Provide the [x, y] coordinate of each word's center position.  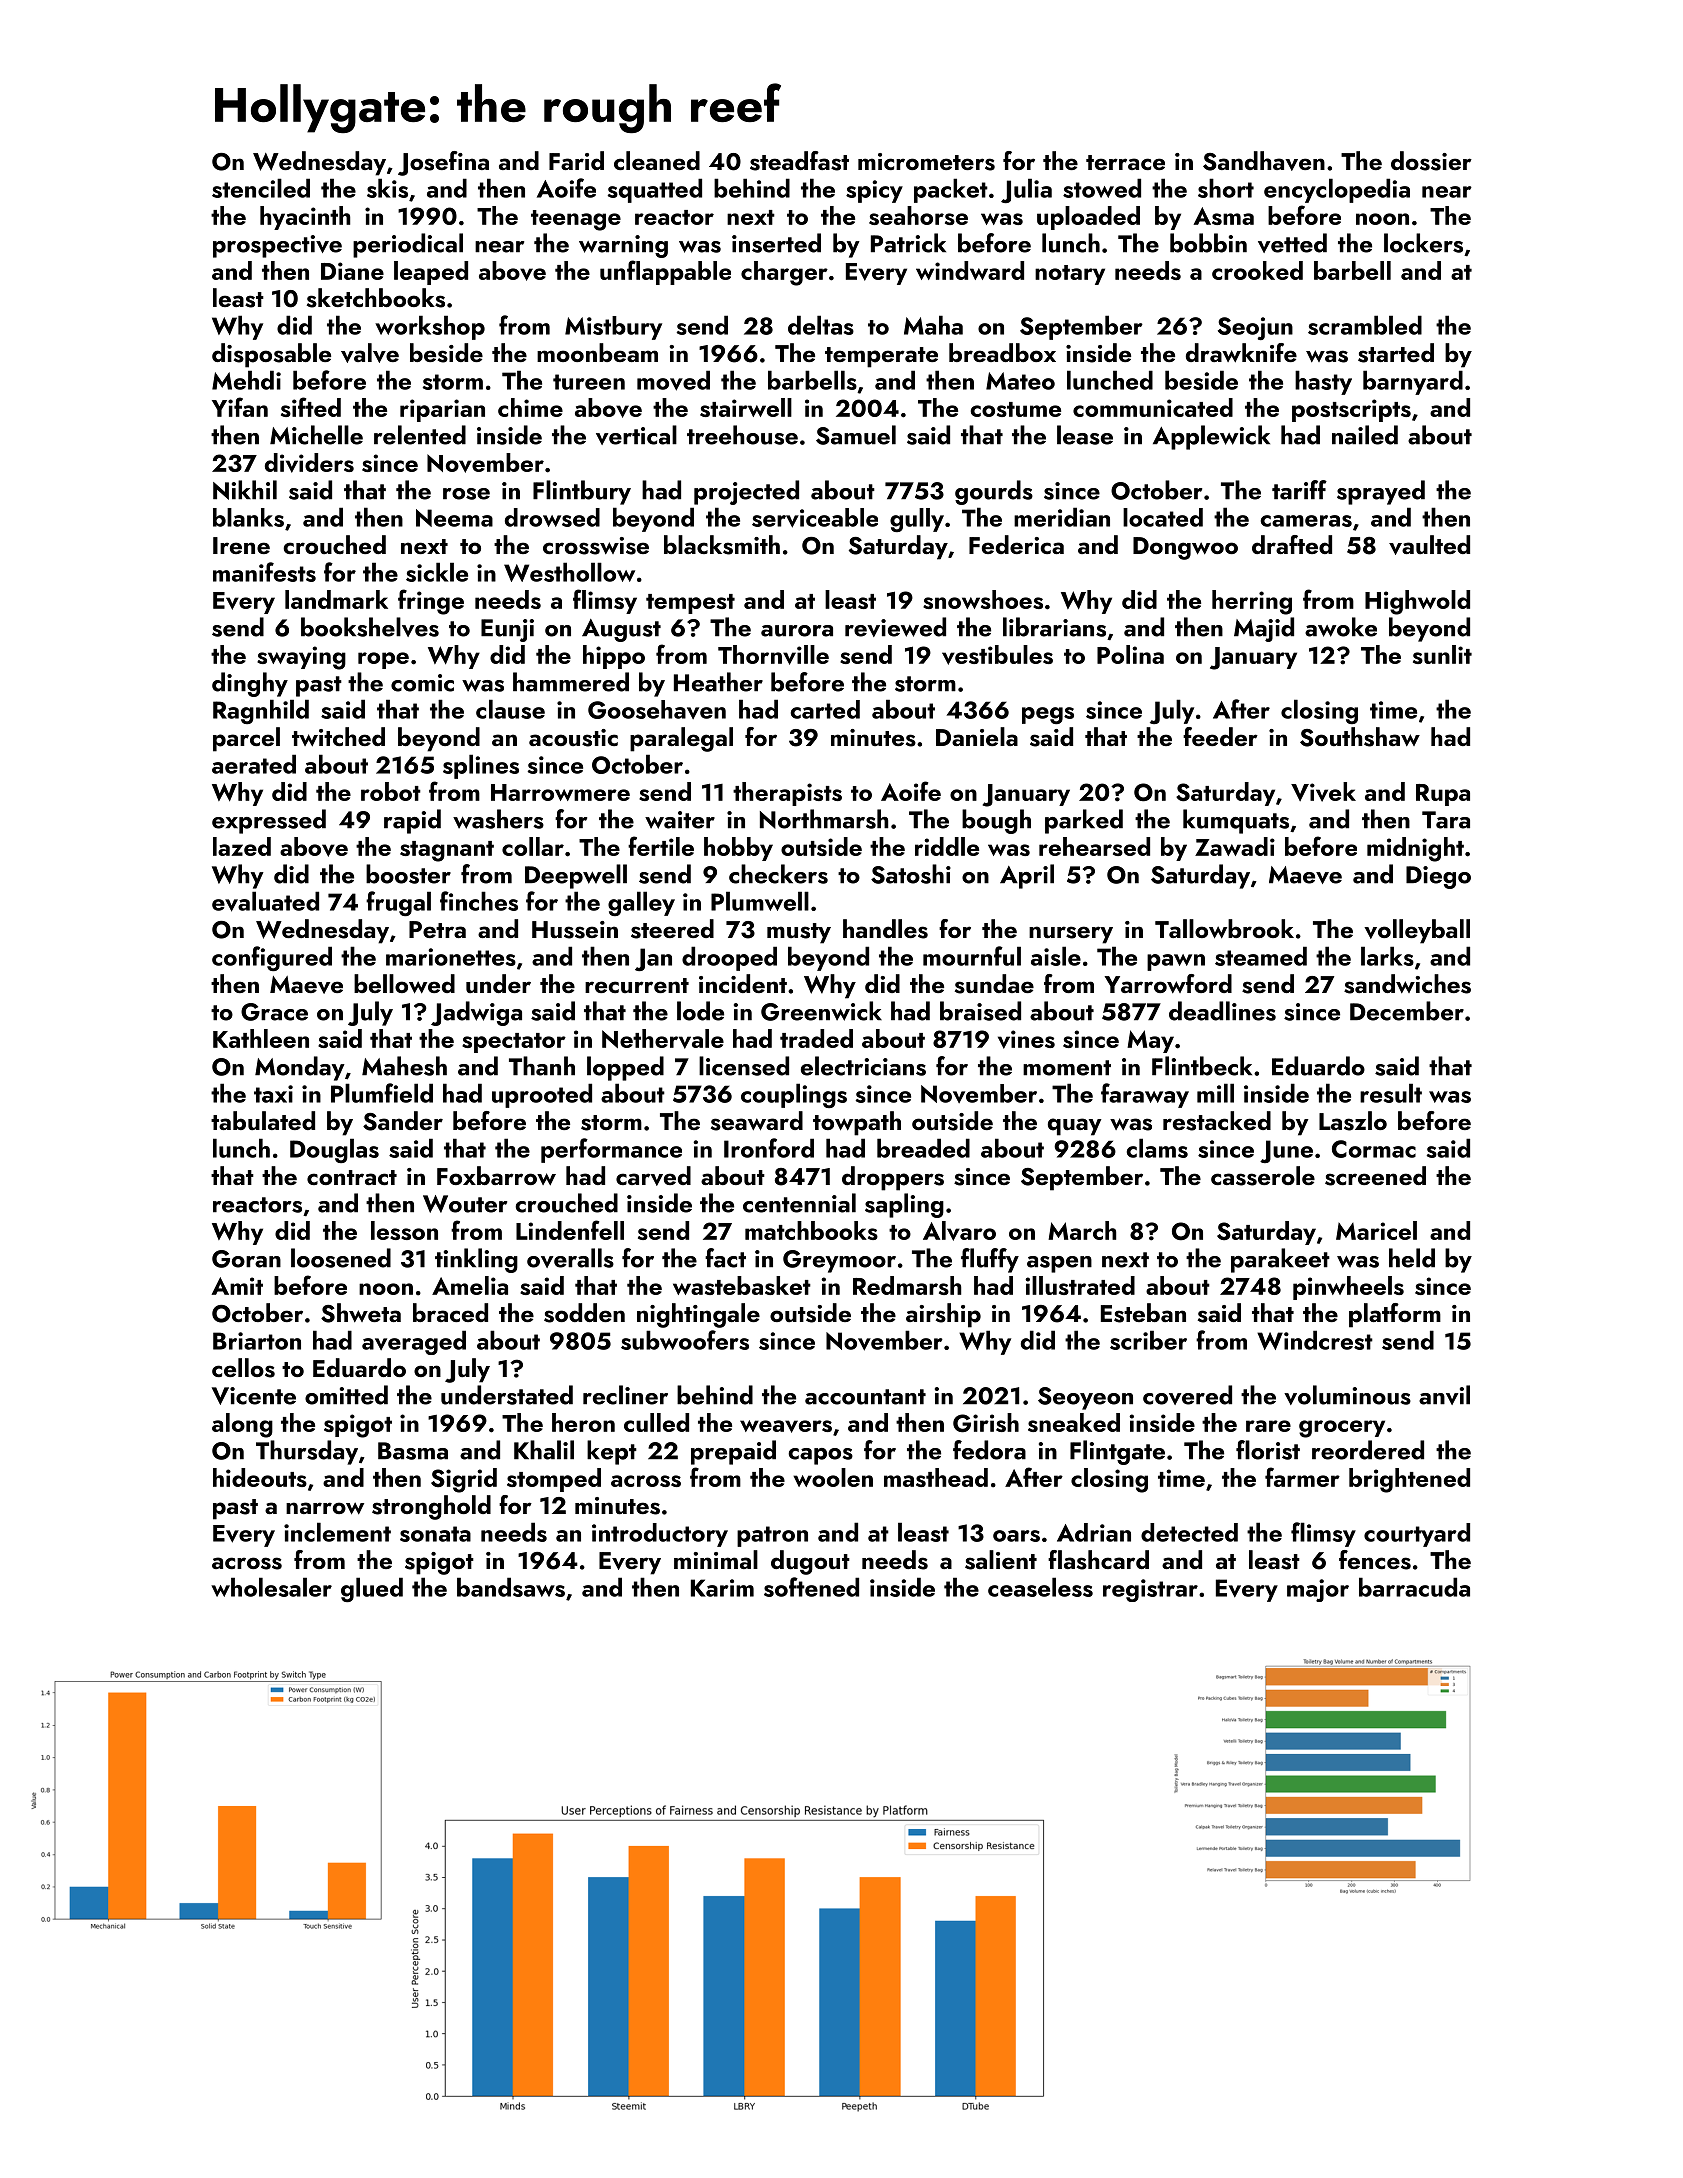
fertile [661, 846]
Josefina [443, 163]
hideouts [260, 1477]
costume [1015, 409]
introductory [660, 1535]
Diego [1438, 877]
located [1163, 517]
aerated [254, 764]
